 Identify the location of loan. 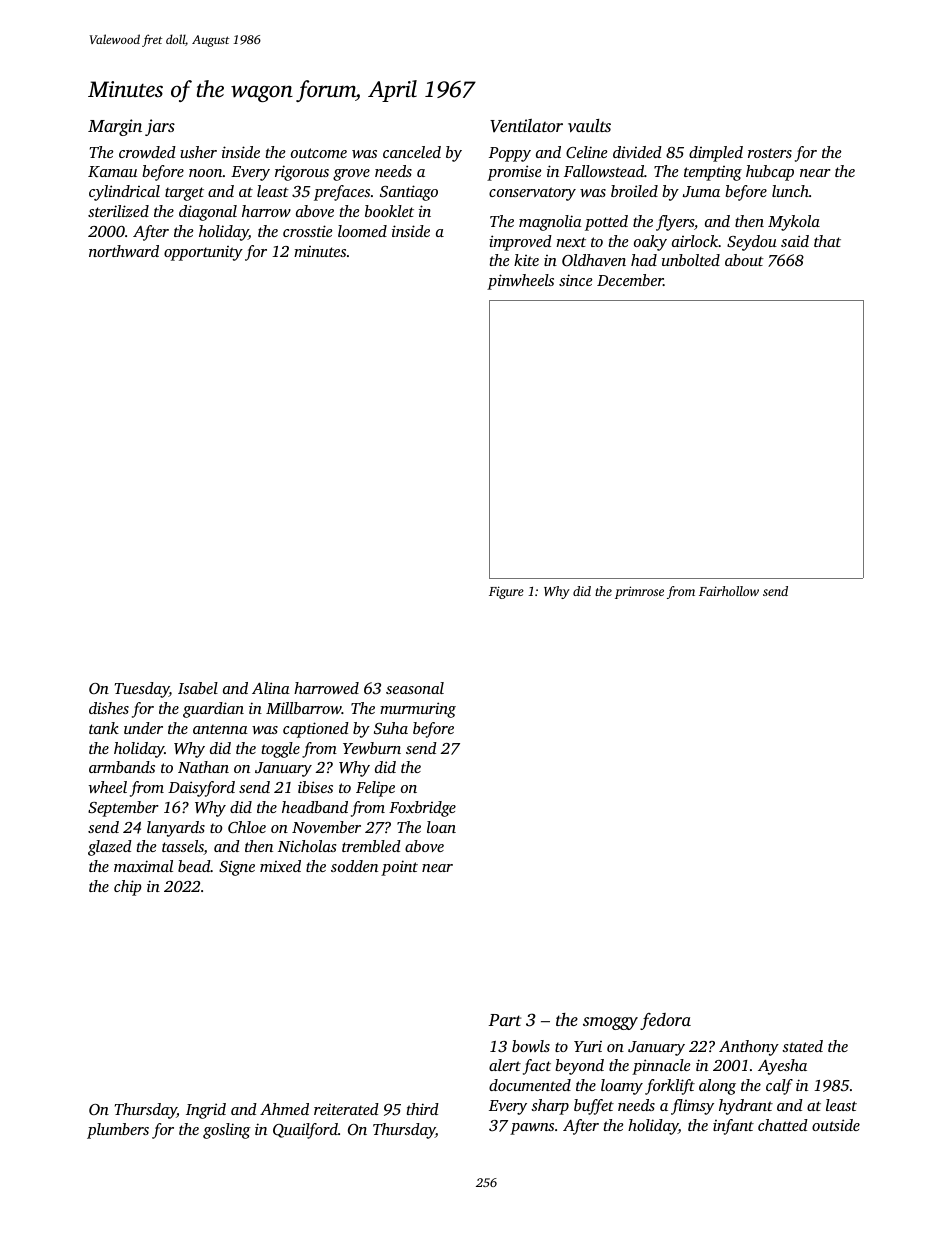
(441, 827).
